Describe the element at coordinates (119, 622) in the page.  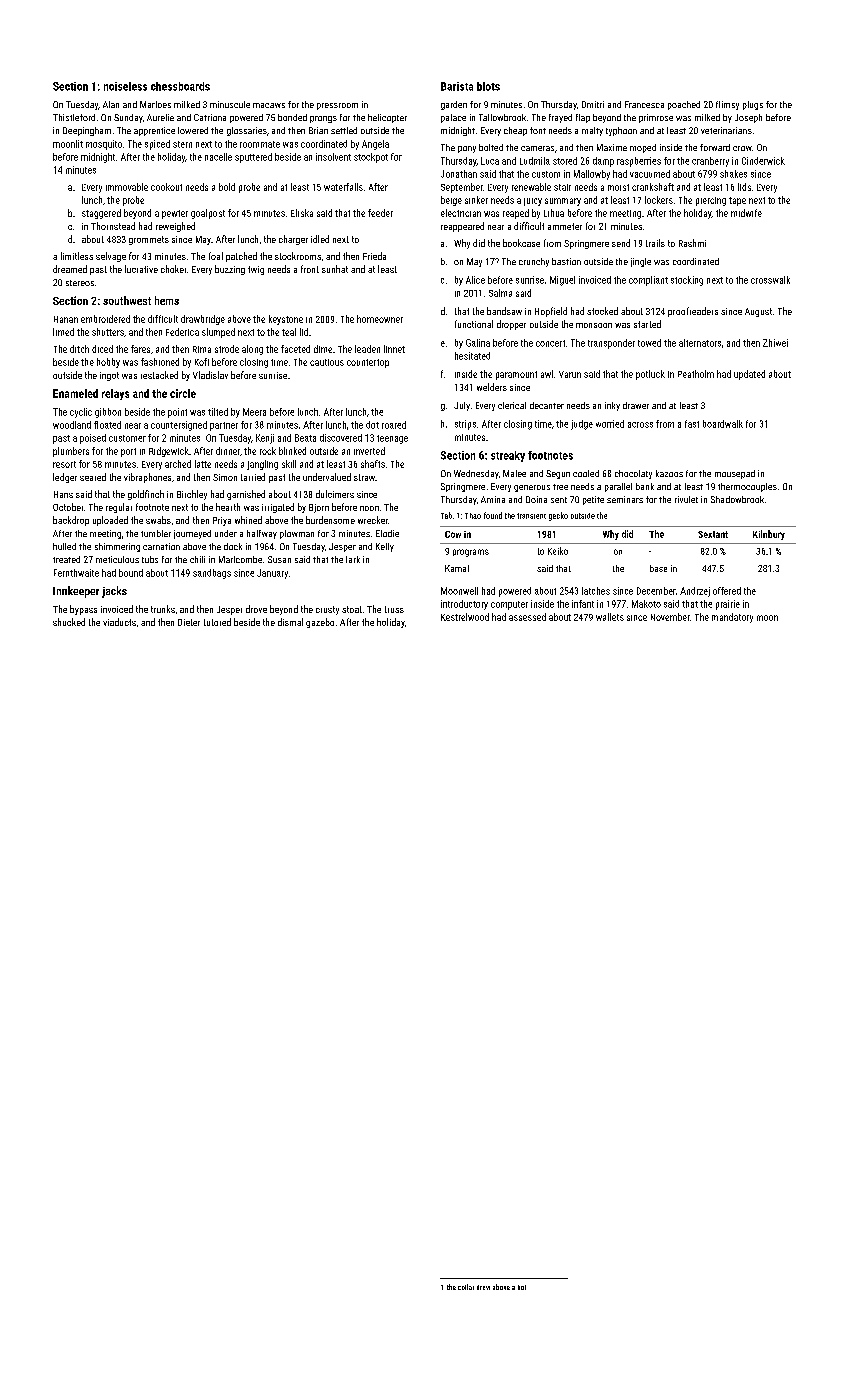
I see `viaducts` at that location.
